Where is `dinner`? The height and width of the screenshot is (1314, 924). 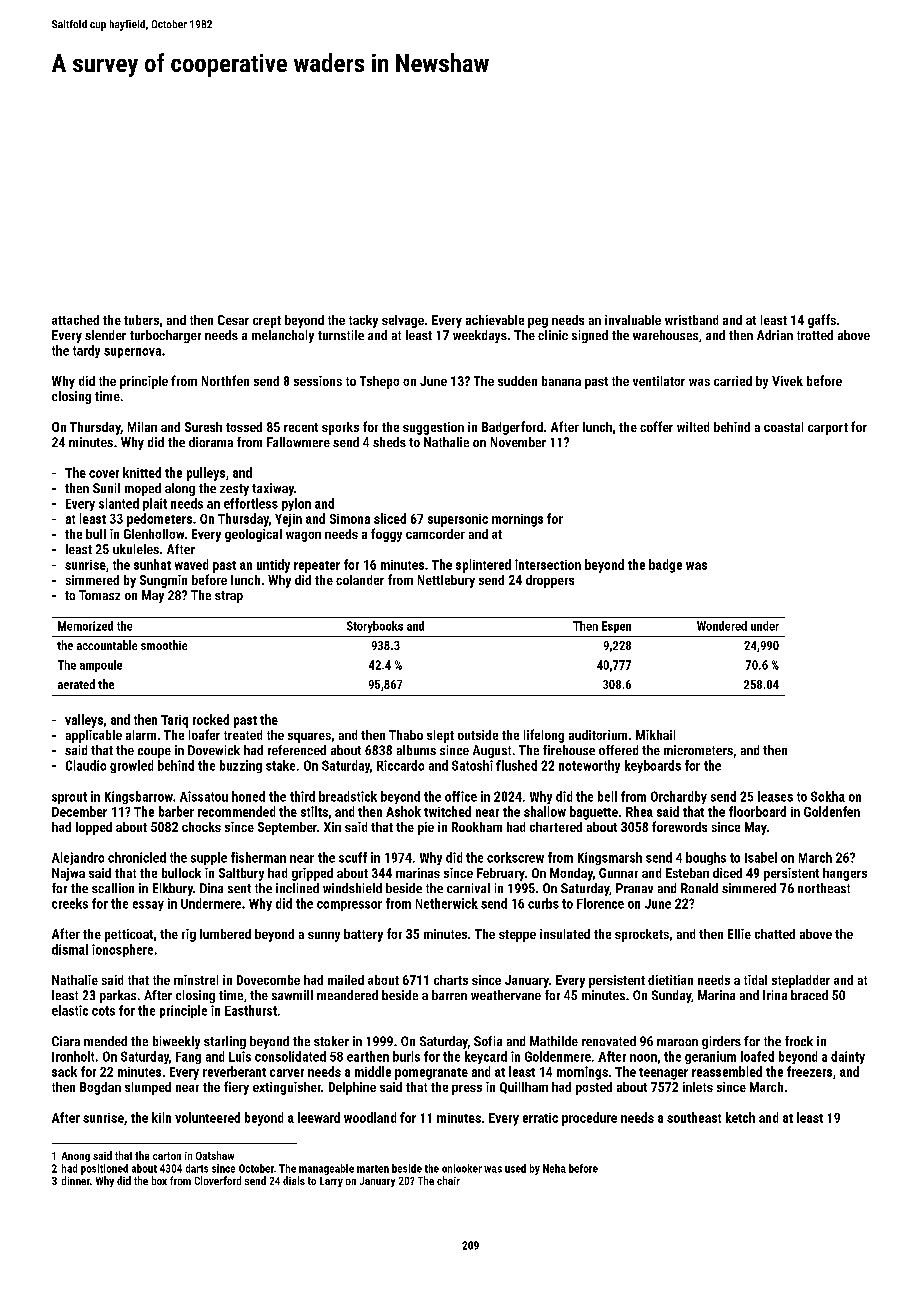 dinner is located at coordinates (76, 1180).
